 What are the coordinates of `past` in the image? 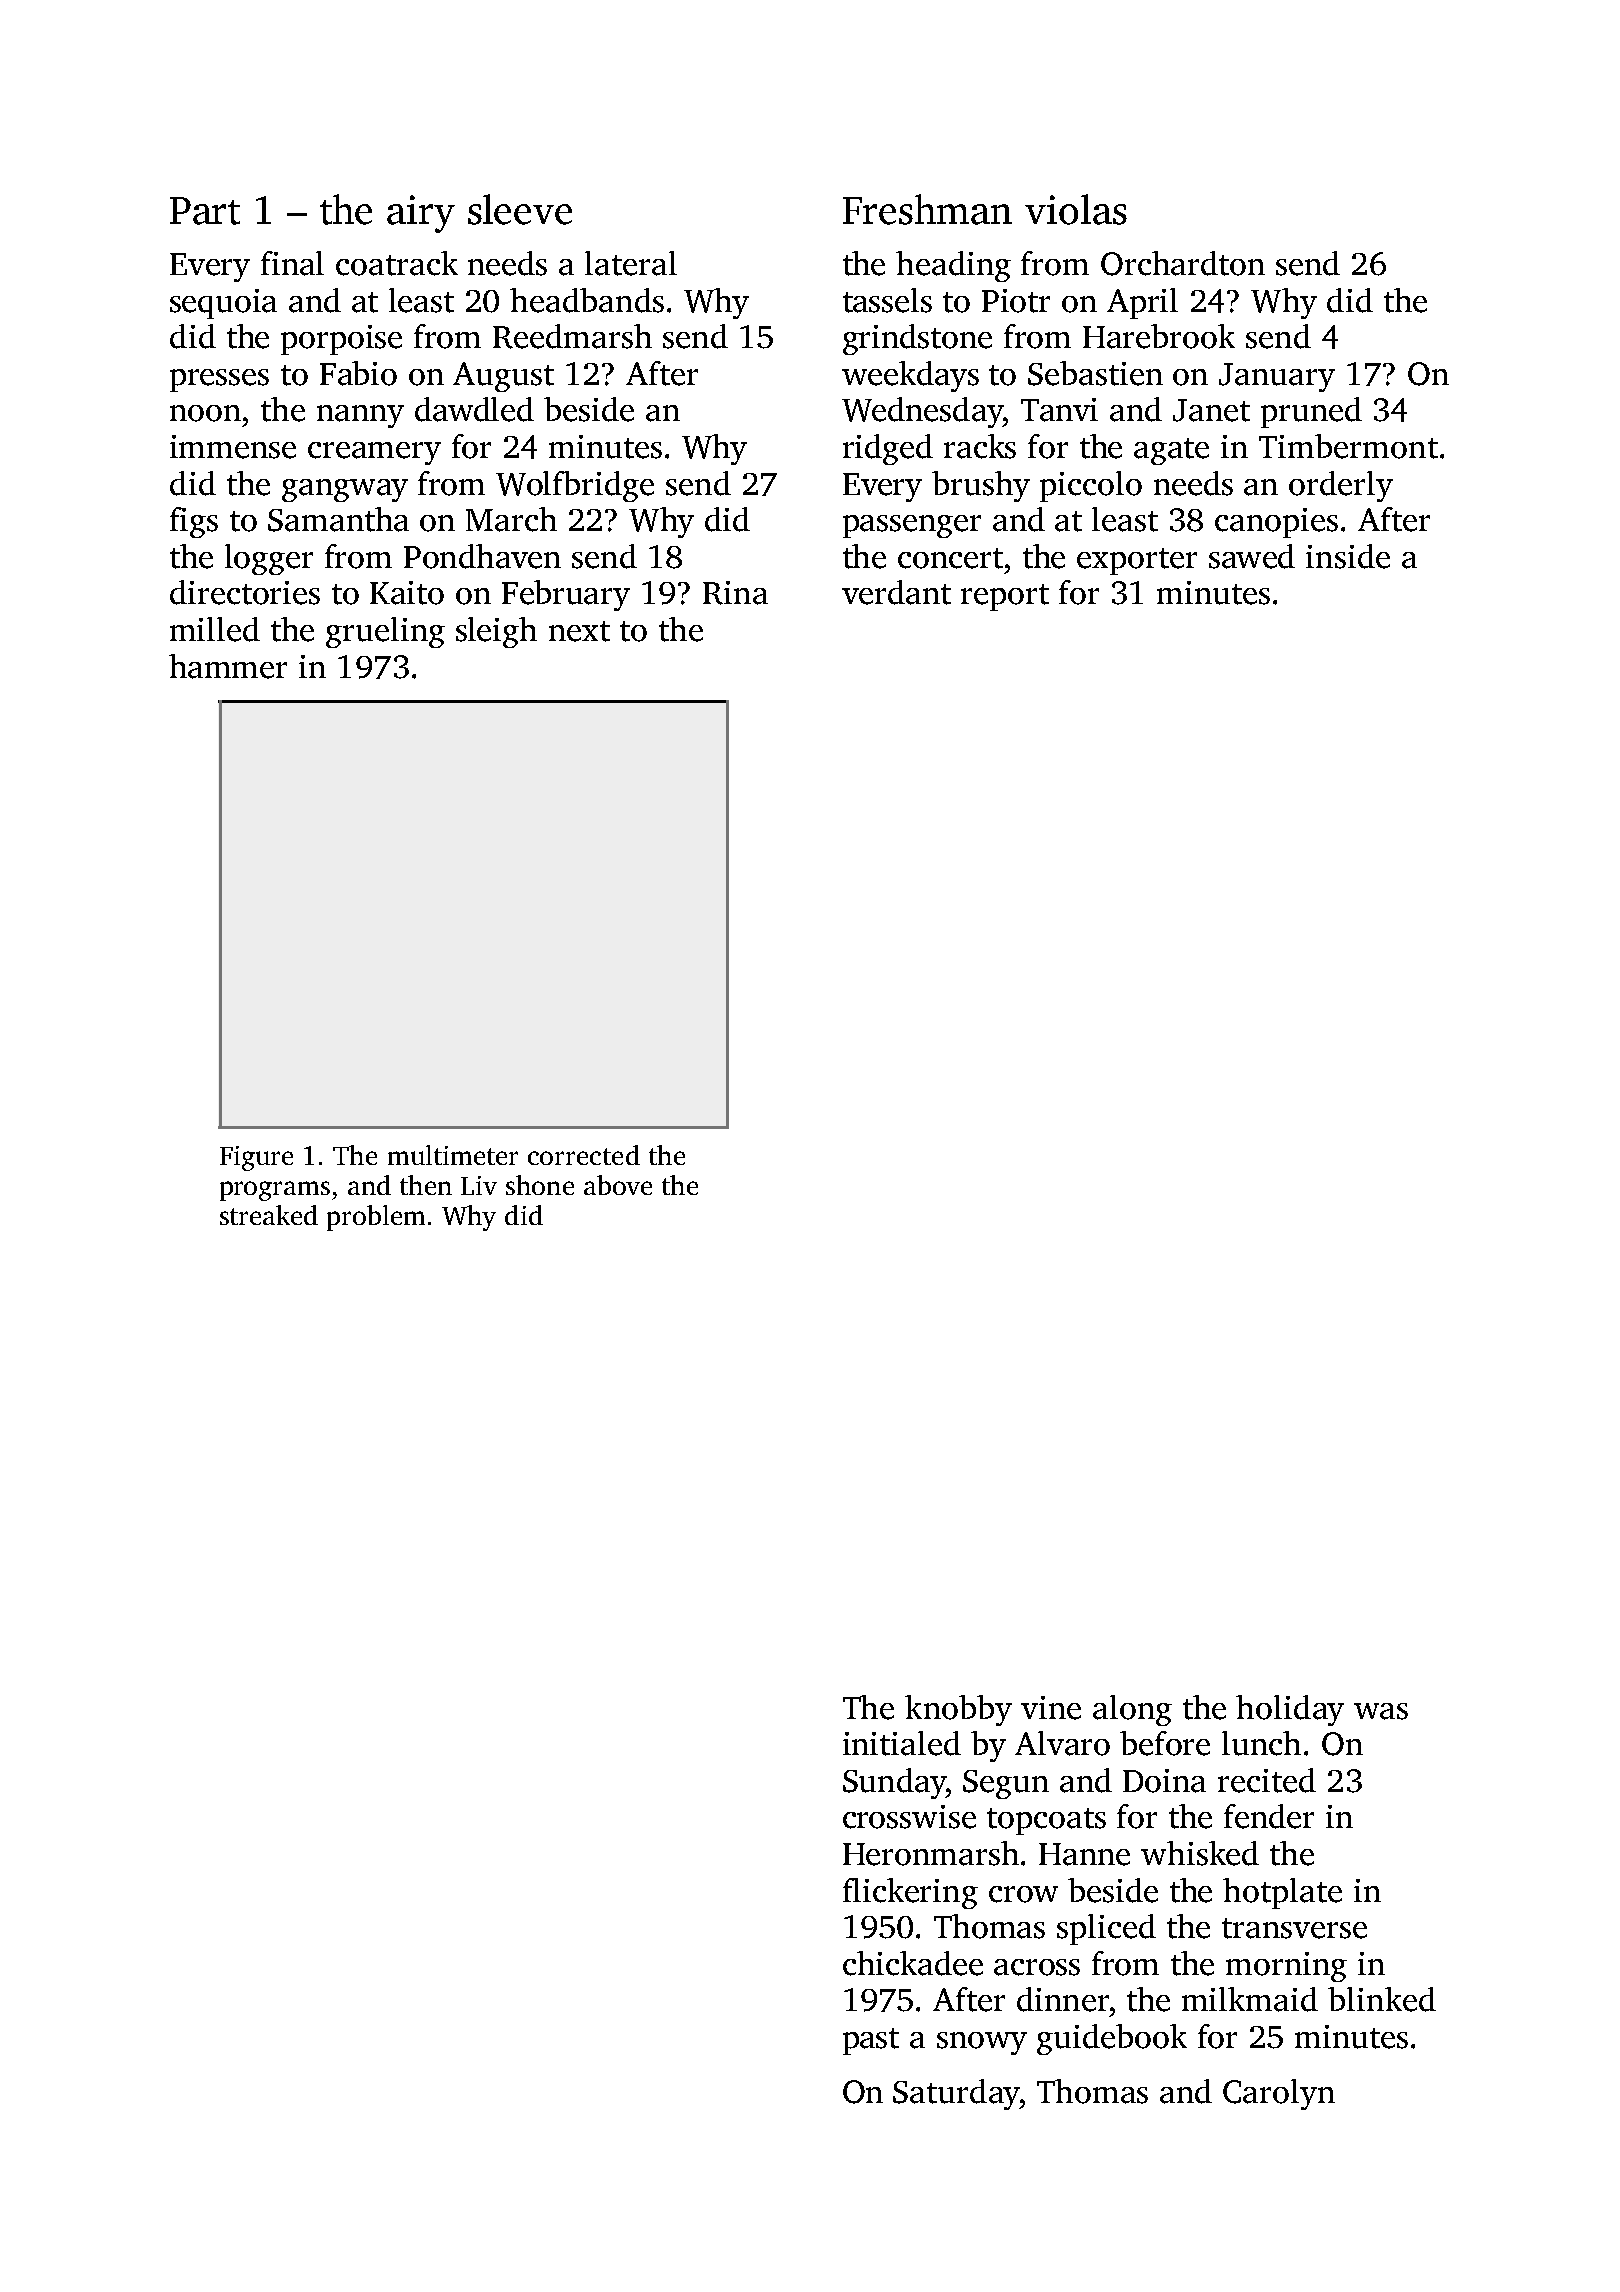 It's located at (871, 2041).
